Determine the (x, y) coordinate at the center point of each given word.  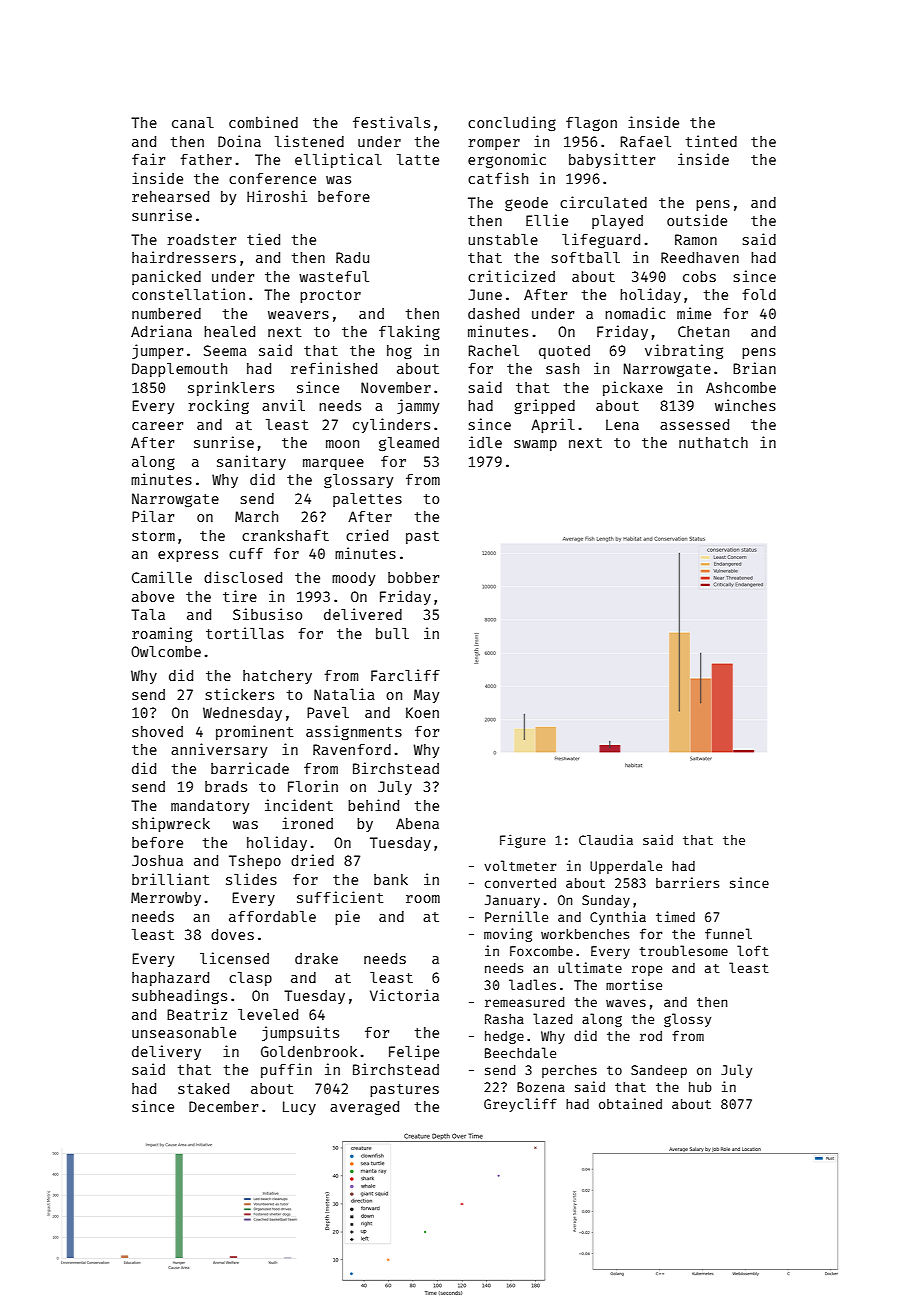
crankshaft (285, 535)
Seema (225, 350)
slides (251, 879)
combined (263, 122)
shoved (157, 731)
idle (485, 442)
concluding (512, 123)
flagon (591, 124)
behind (373, 805)
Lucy (299, 1108)
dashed (493, 313)
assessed (694, 424)
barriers (687, 882)
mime (694, 313)
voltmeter (520, 865)
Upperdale (626, 867)
